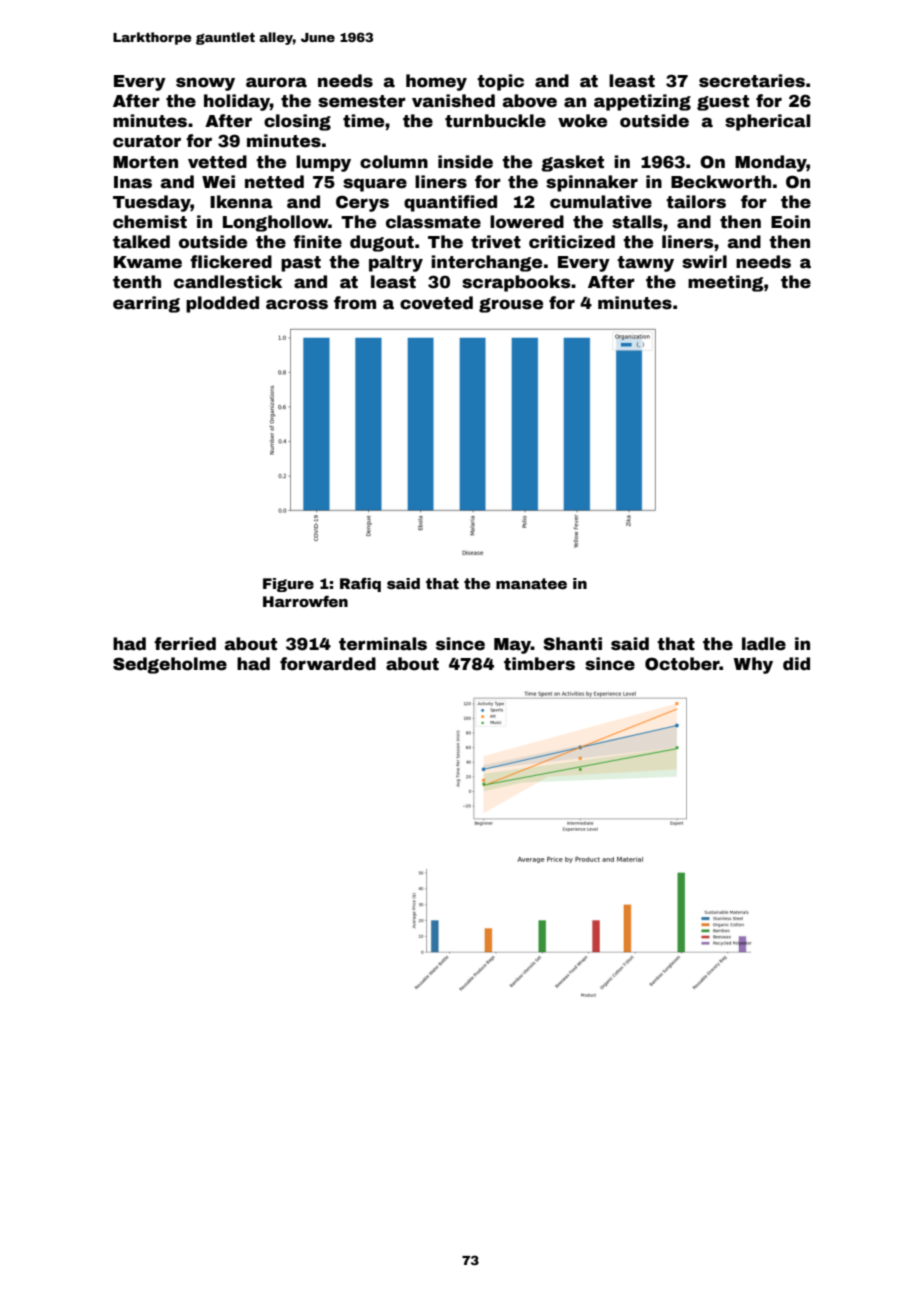  What do you see at coordinates (222, 304) in the screenshot?
I see `plodded` at bounding box center [222, 304].
